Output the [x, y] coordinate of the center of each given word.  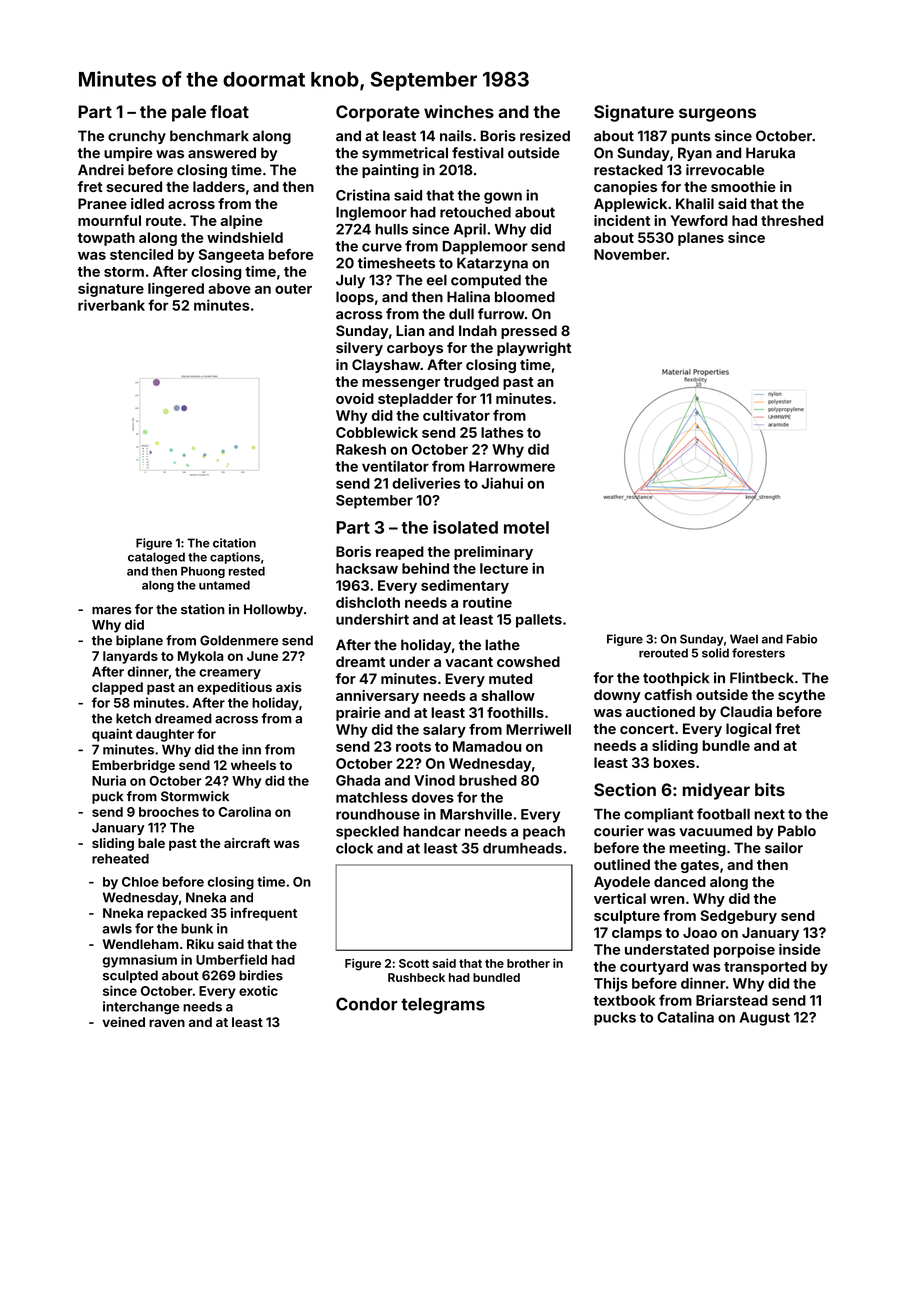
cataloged [156, 558]
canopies [625, 188]
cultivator [456, 415]
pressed [529, 332]
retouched [475, 212]
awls [117, 928]
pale [189, 113]
